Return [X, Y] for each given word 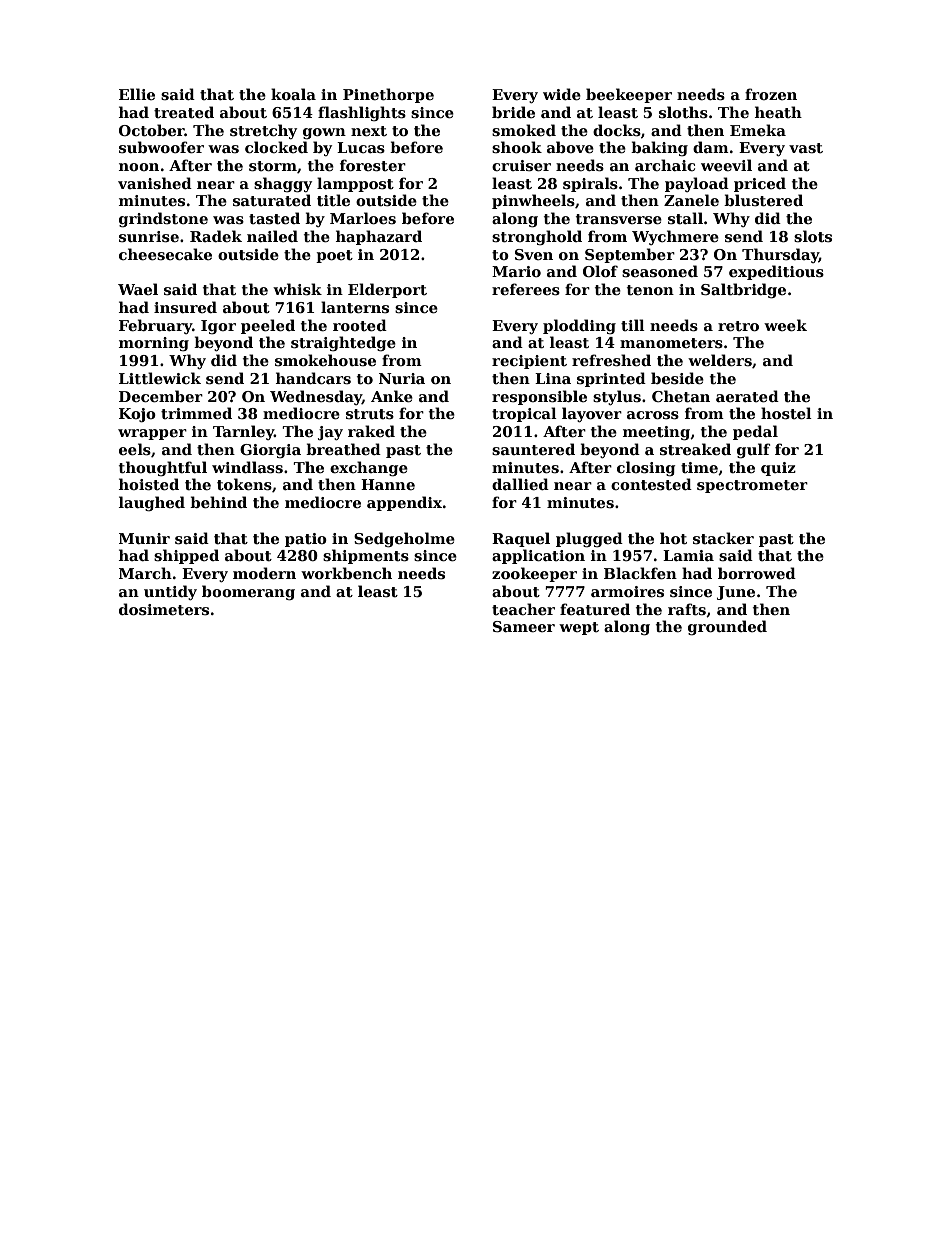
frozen [771, 94]
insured [185, 307]
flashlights [362, 113]
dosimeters [164, 609]
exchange [369, 468]
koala [293, 94]
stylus [617, 397]
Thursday [780, 255]
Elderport [387, 290]
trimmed [196, 413]
